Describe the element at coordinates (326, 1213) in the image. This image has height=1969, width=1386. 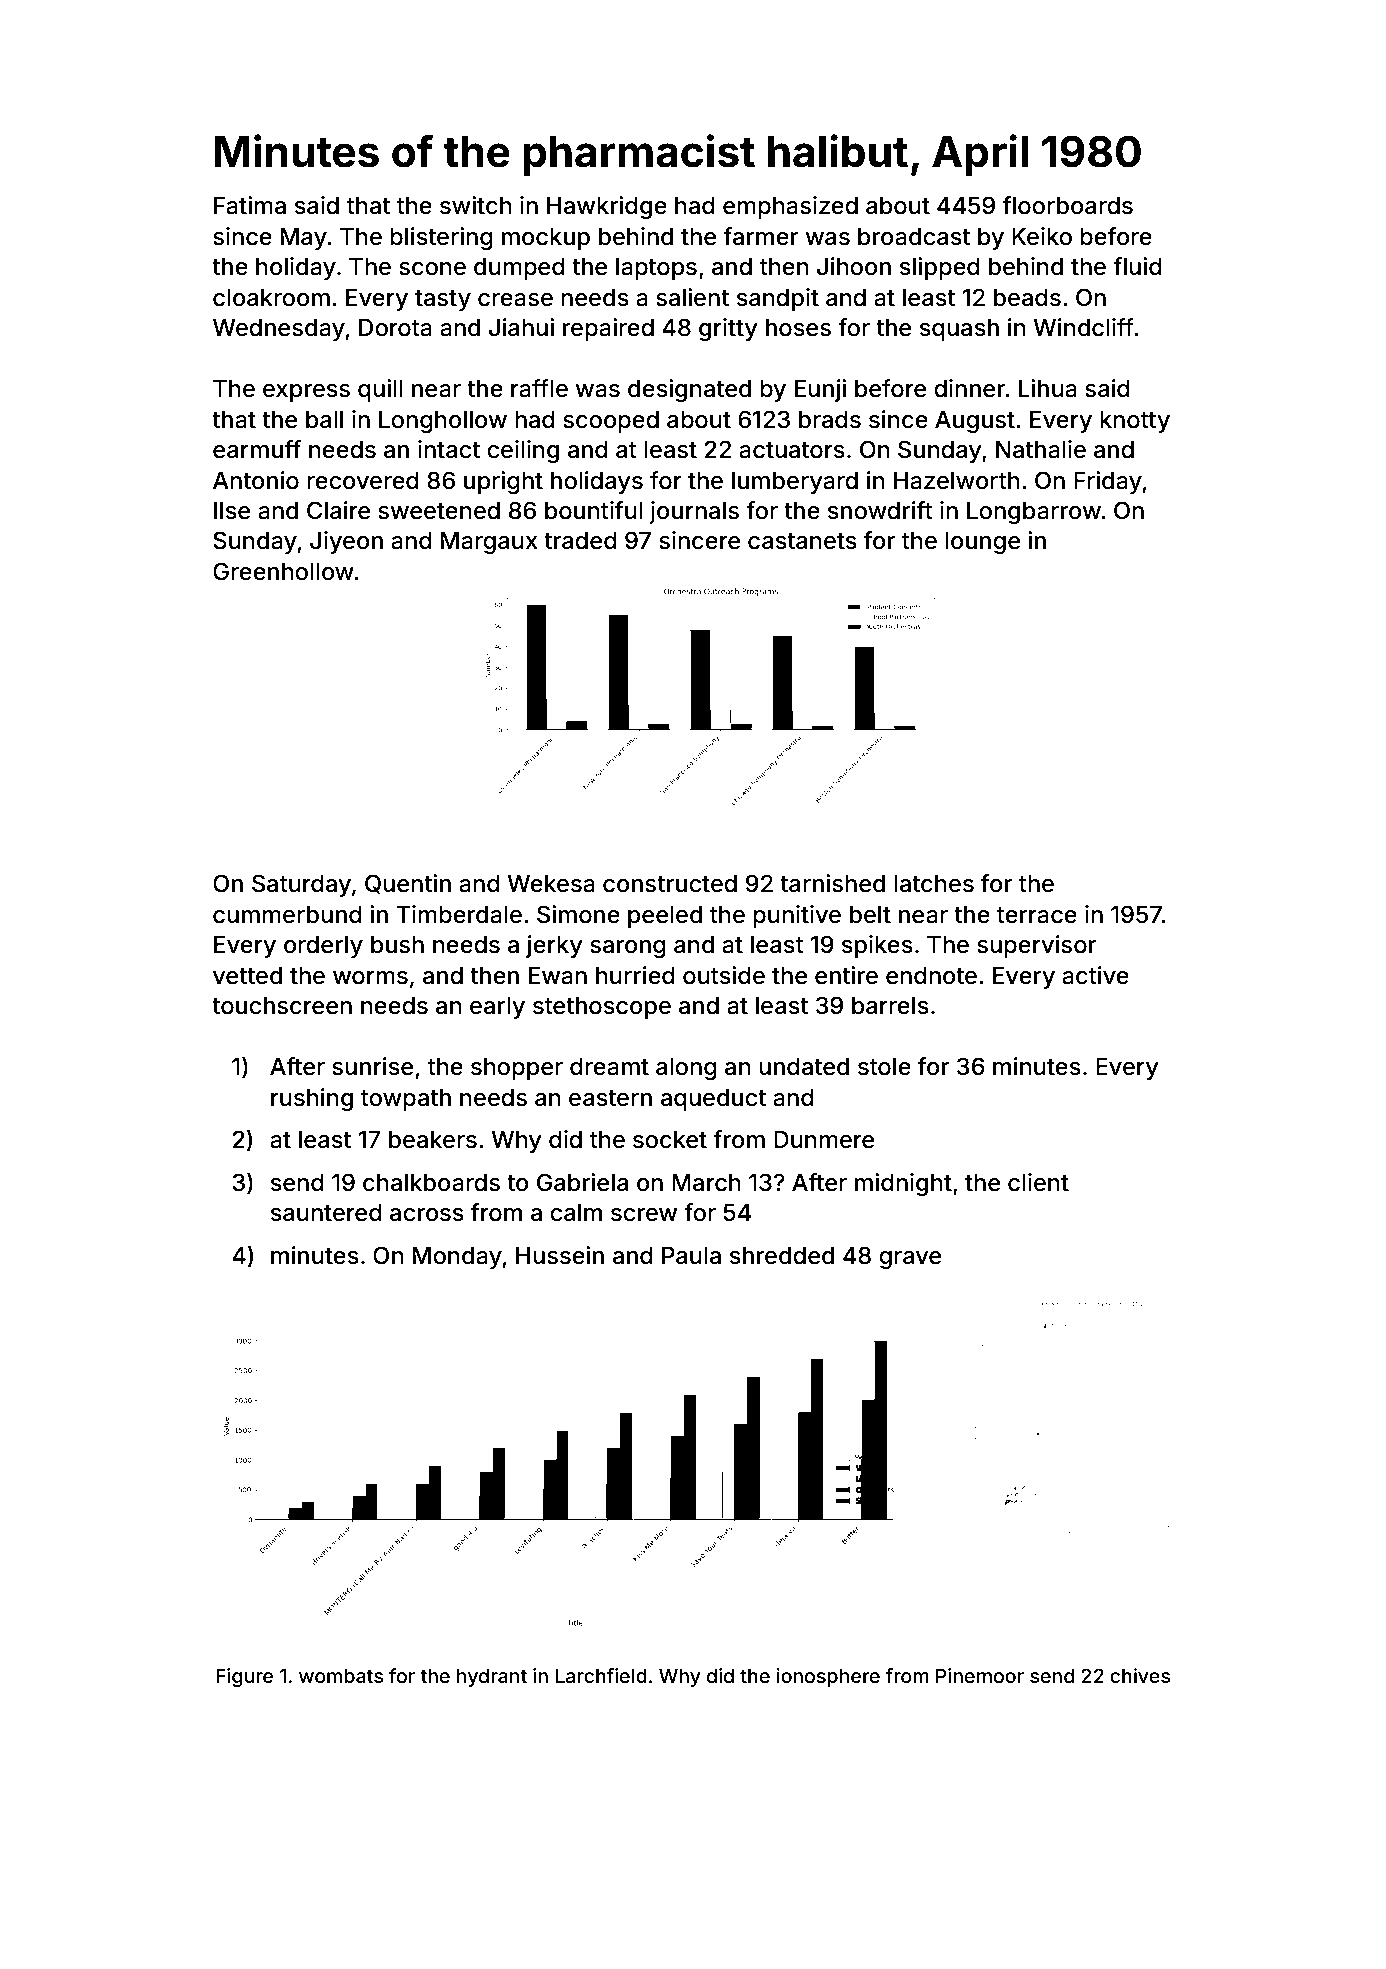
I see `sauntered` at that location.
